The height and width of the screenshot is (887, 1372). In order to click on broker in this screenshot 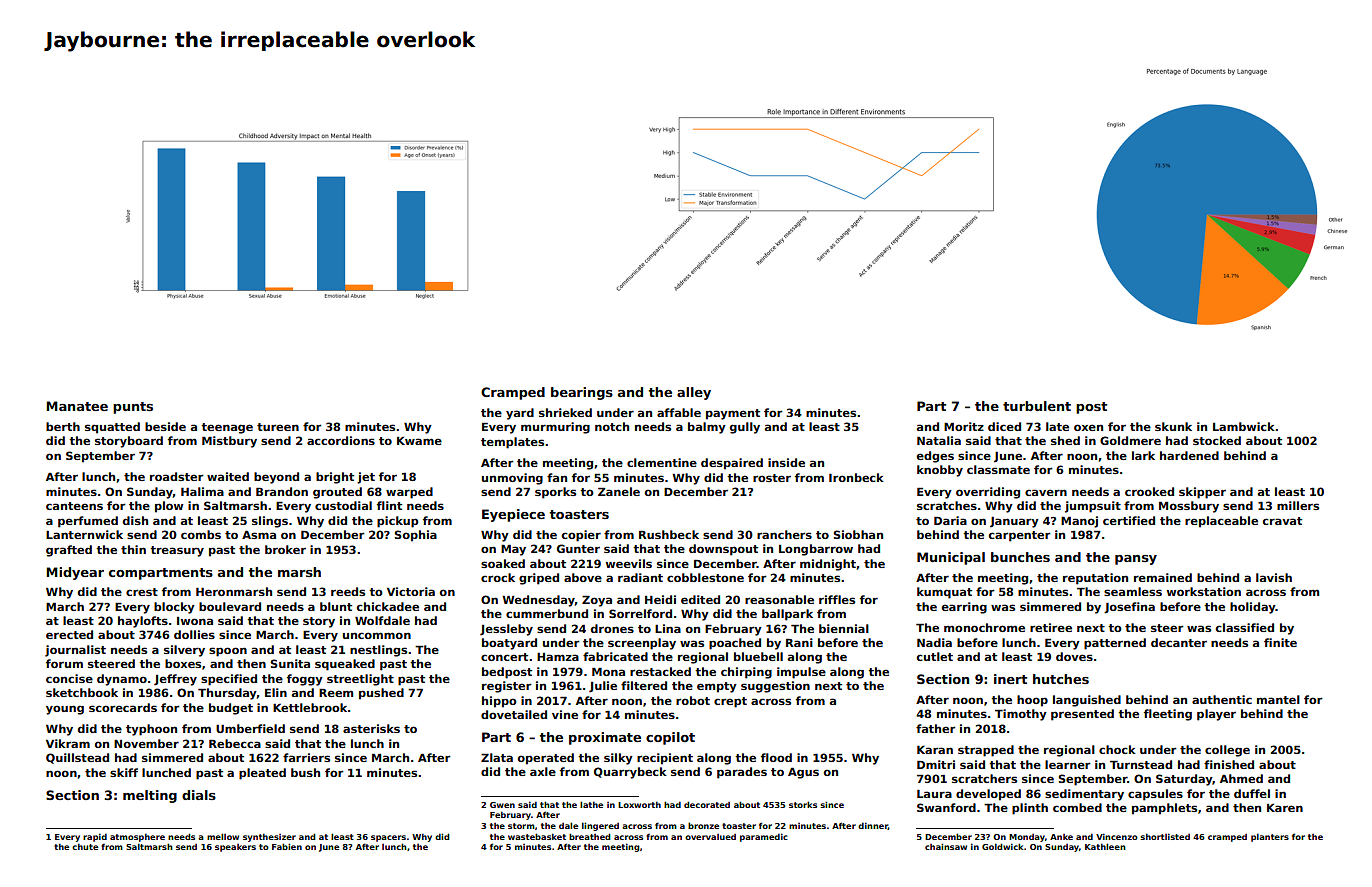, I will do `click(285, 549)`.
